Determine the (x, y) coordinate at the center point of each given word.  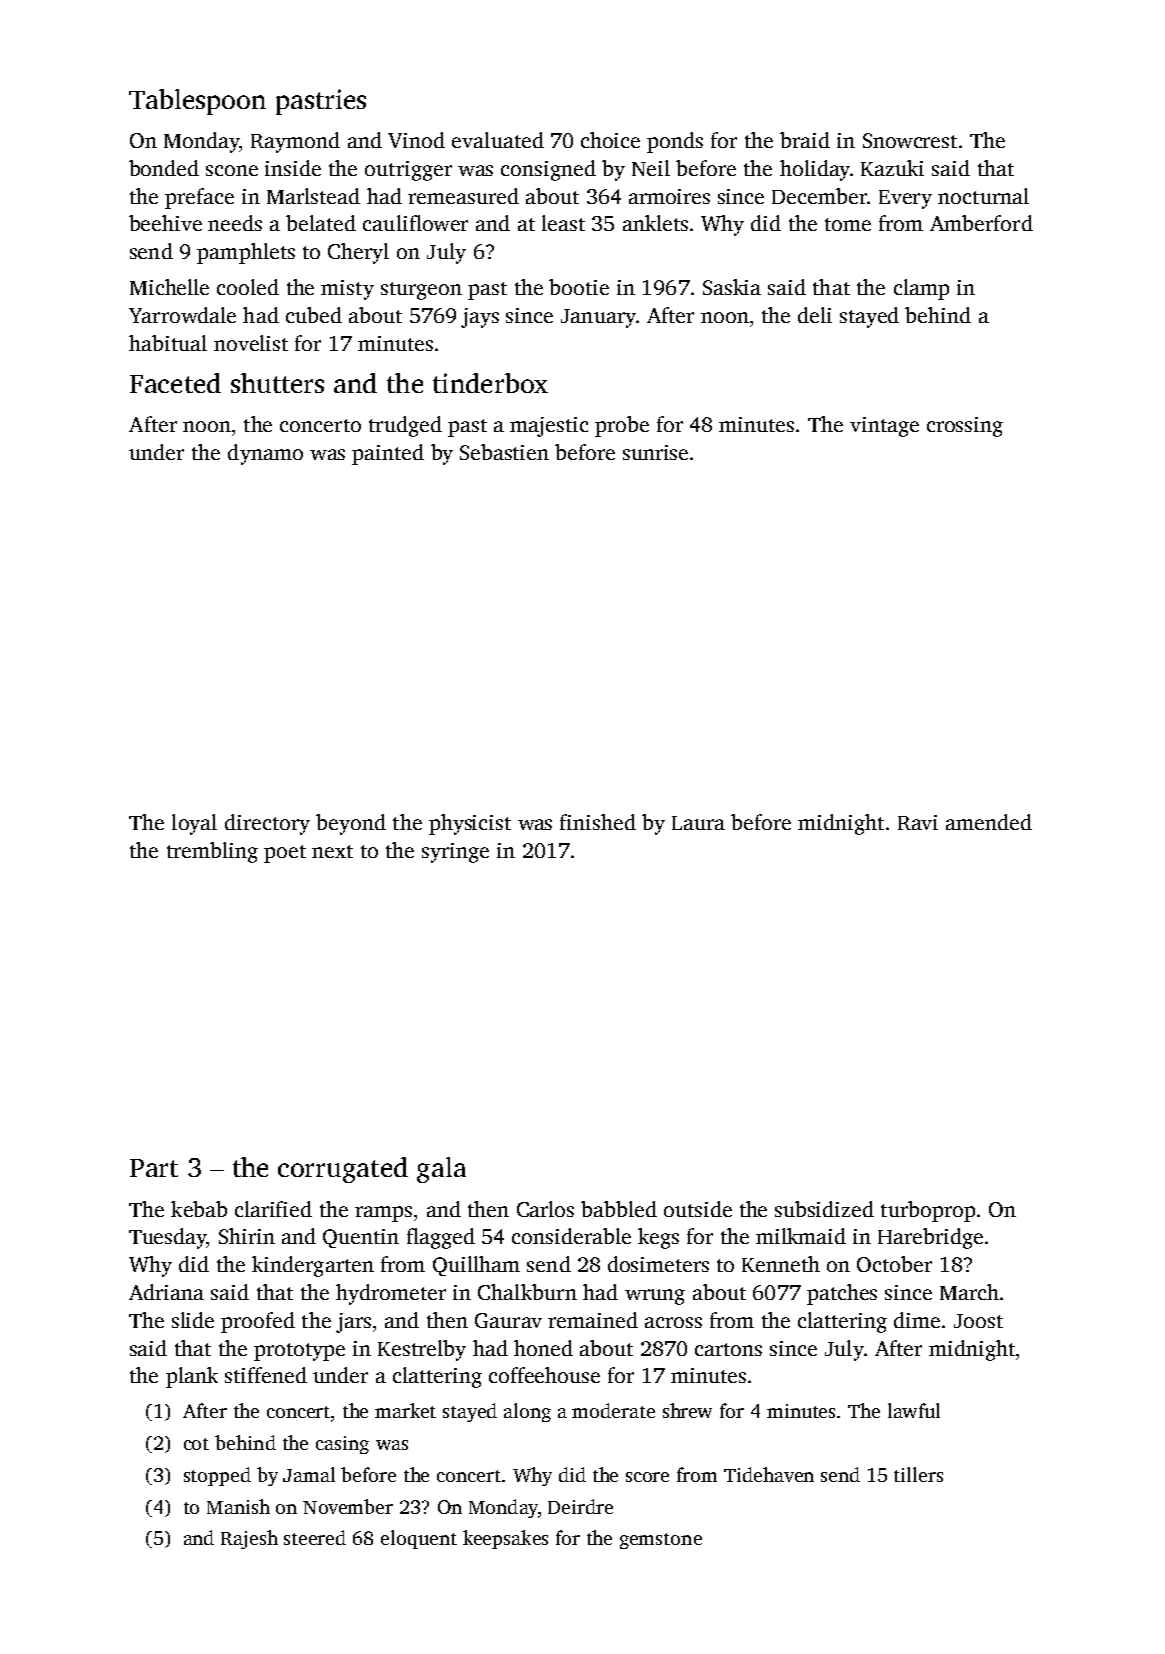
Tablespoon (197, 102)
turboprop (928, 1211)
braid (805, 140)
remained (593, 1320)
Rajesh (249, 1539)
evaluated (498, 140)
